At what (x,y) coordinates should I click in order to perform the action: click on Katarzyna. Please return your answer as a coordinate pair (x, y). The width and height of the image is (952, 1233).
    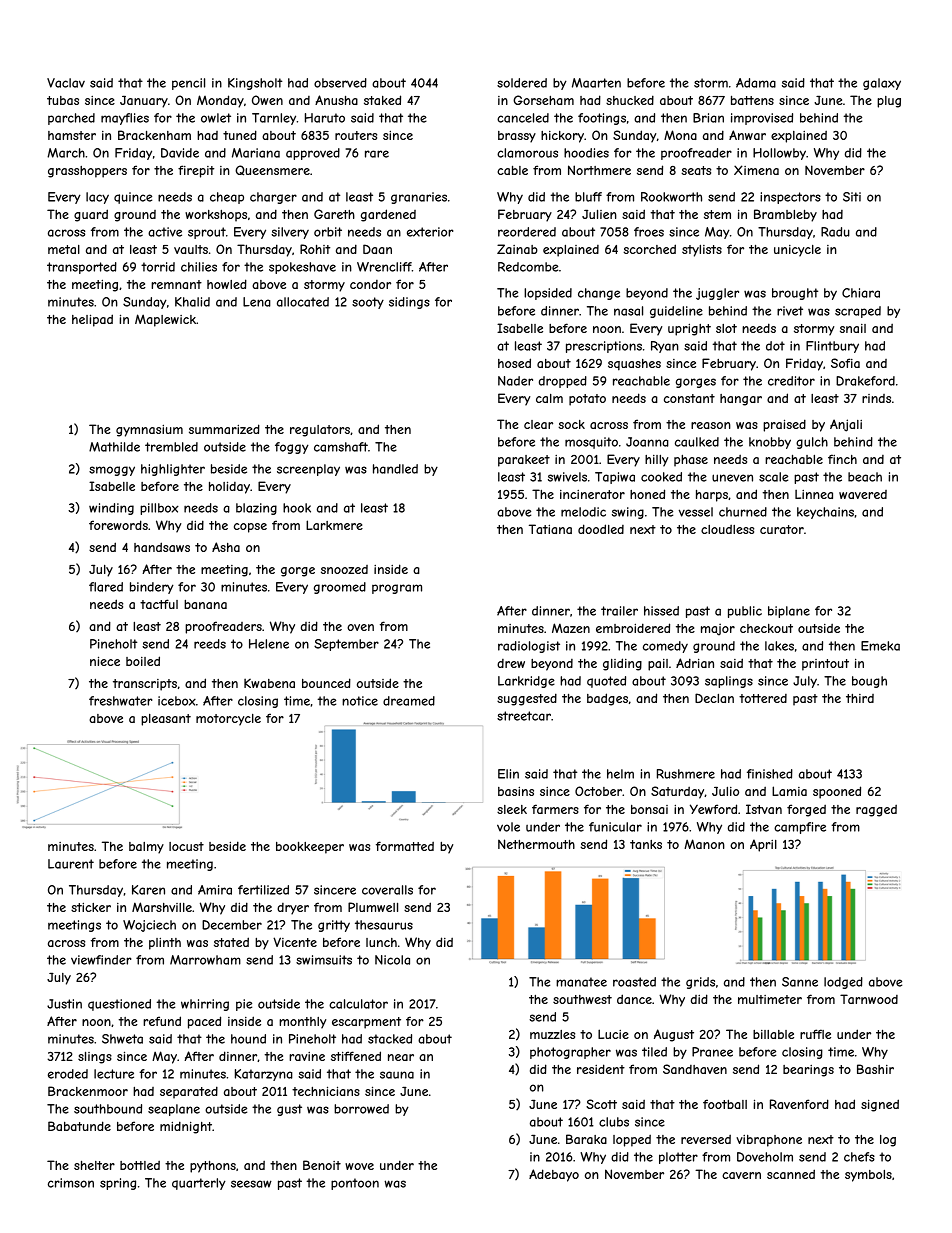
    Looking at the image, I should click on (264, 1075).
